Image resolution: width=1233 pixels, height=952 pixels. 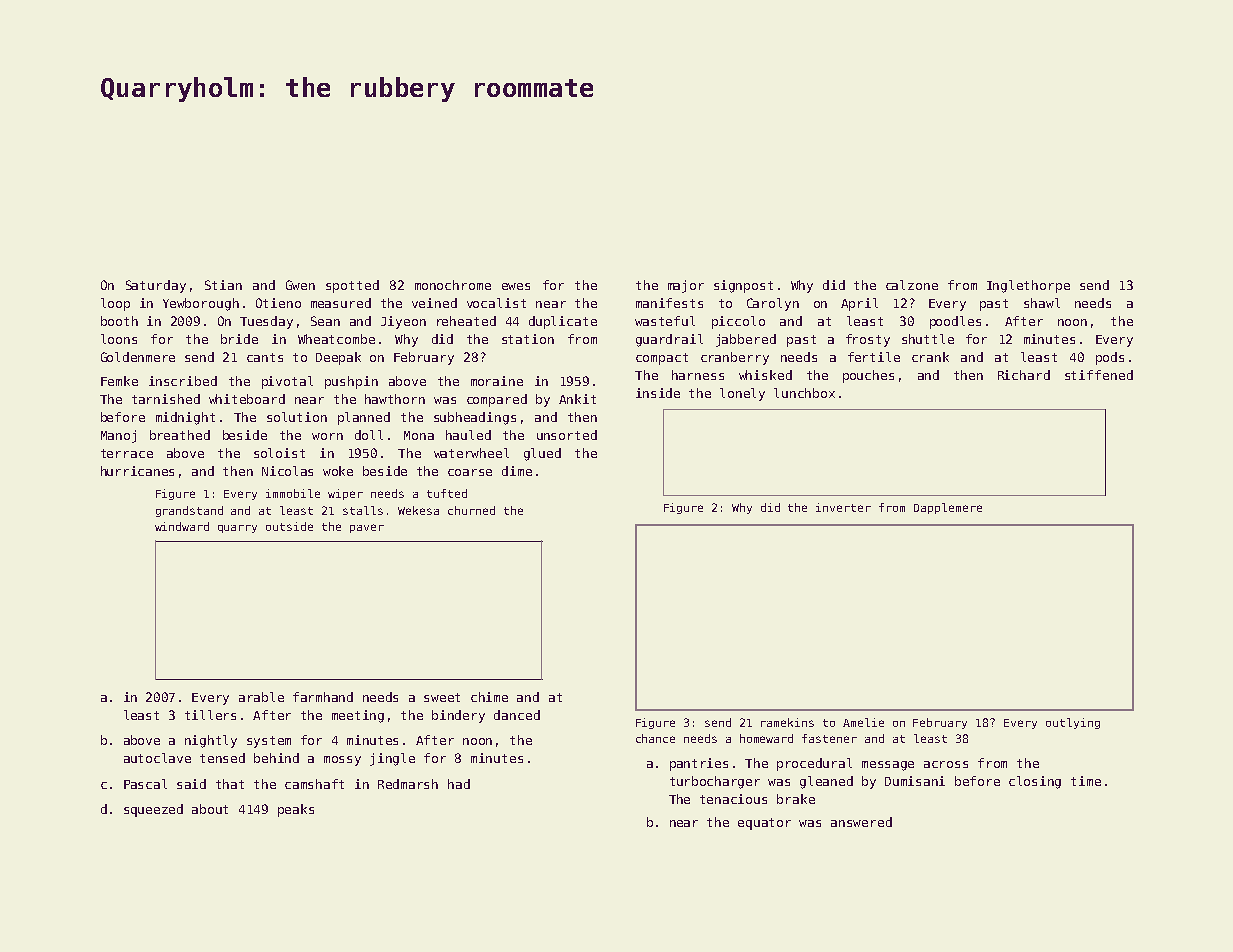 What do you see at coordinates (516, 286) in the page?
I see `ewes` at bounding box center [516, 286].
